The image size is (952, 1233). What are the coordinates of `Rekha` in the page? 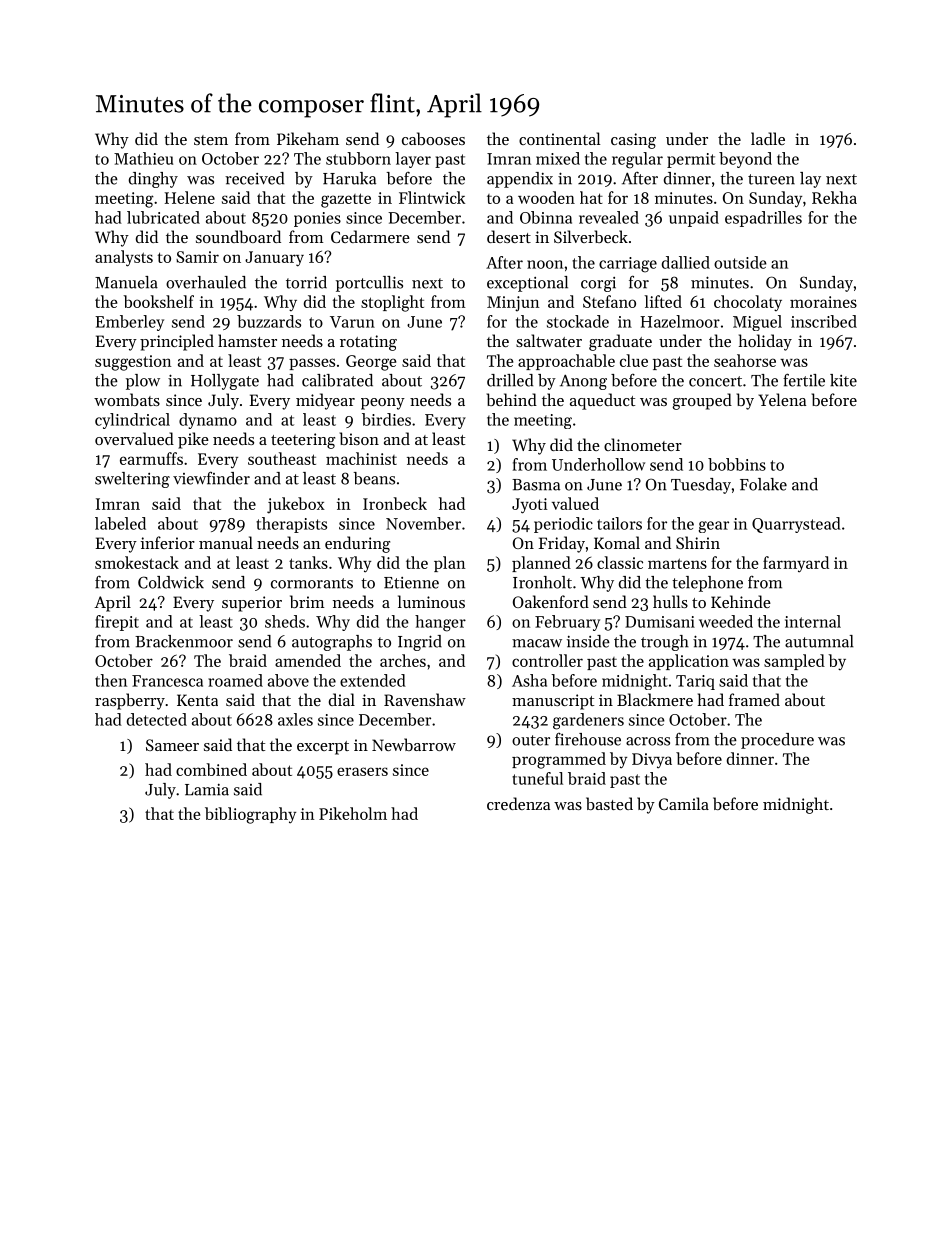 It's located at (834, 197).
